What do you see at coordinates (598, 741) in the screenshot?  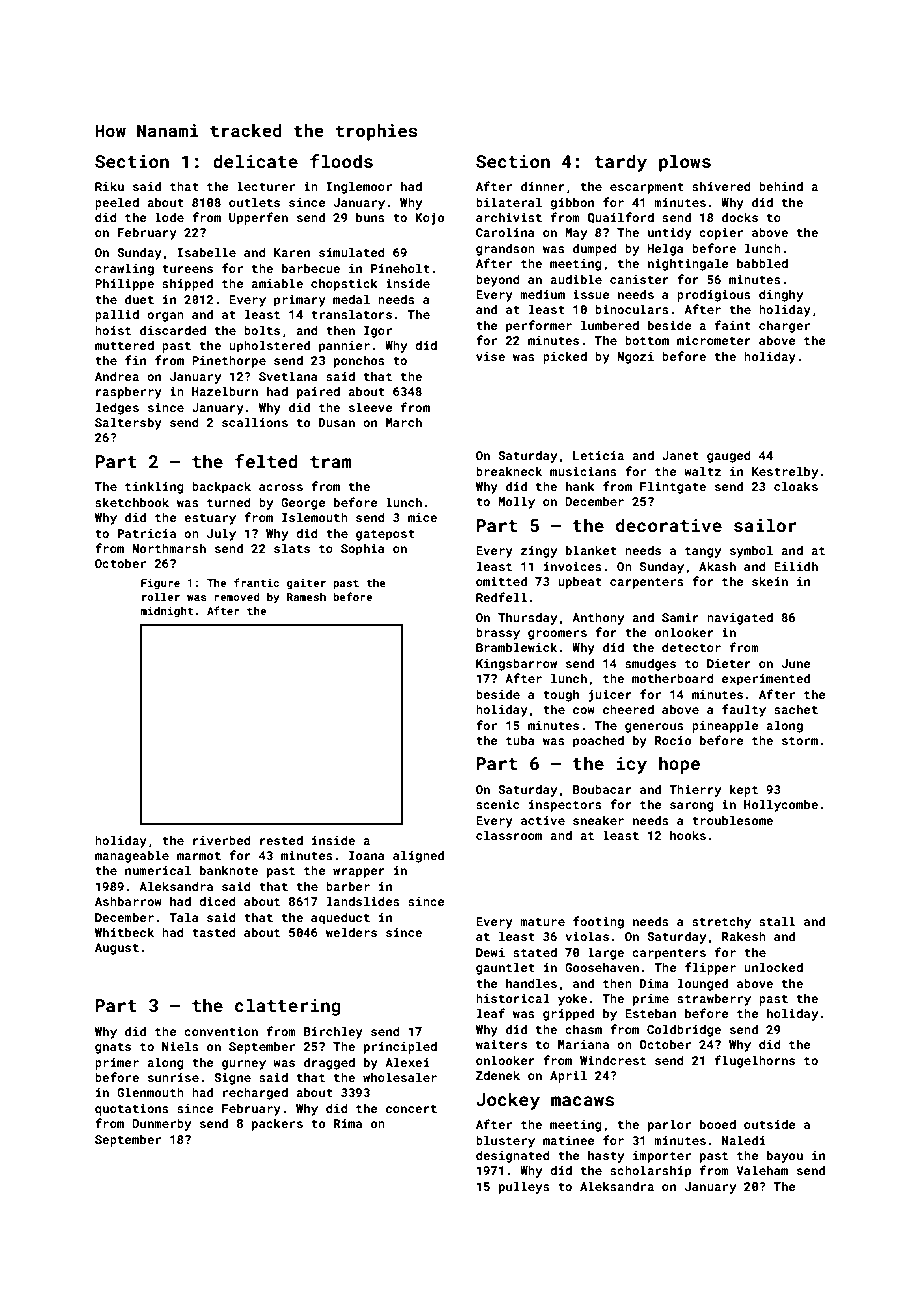 I see `poached` at bounding box center [598, 741].
